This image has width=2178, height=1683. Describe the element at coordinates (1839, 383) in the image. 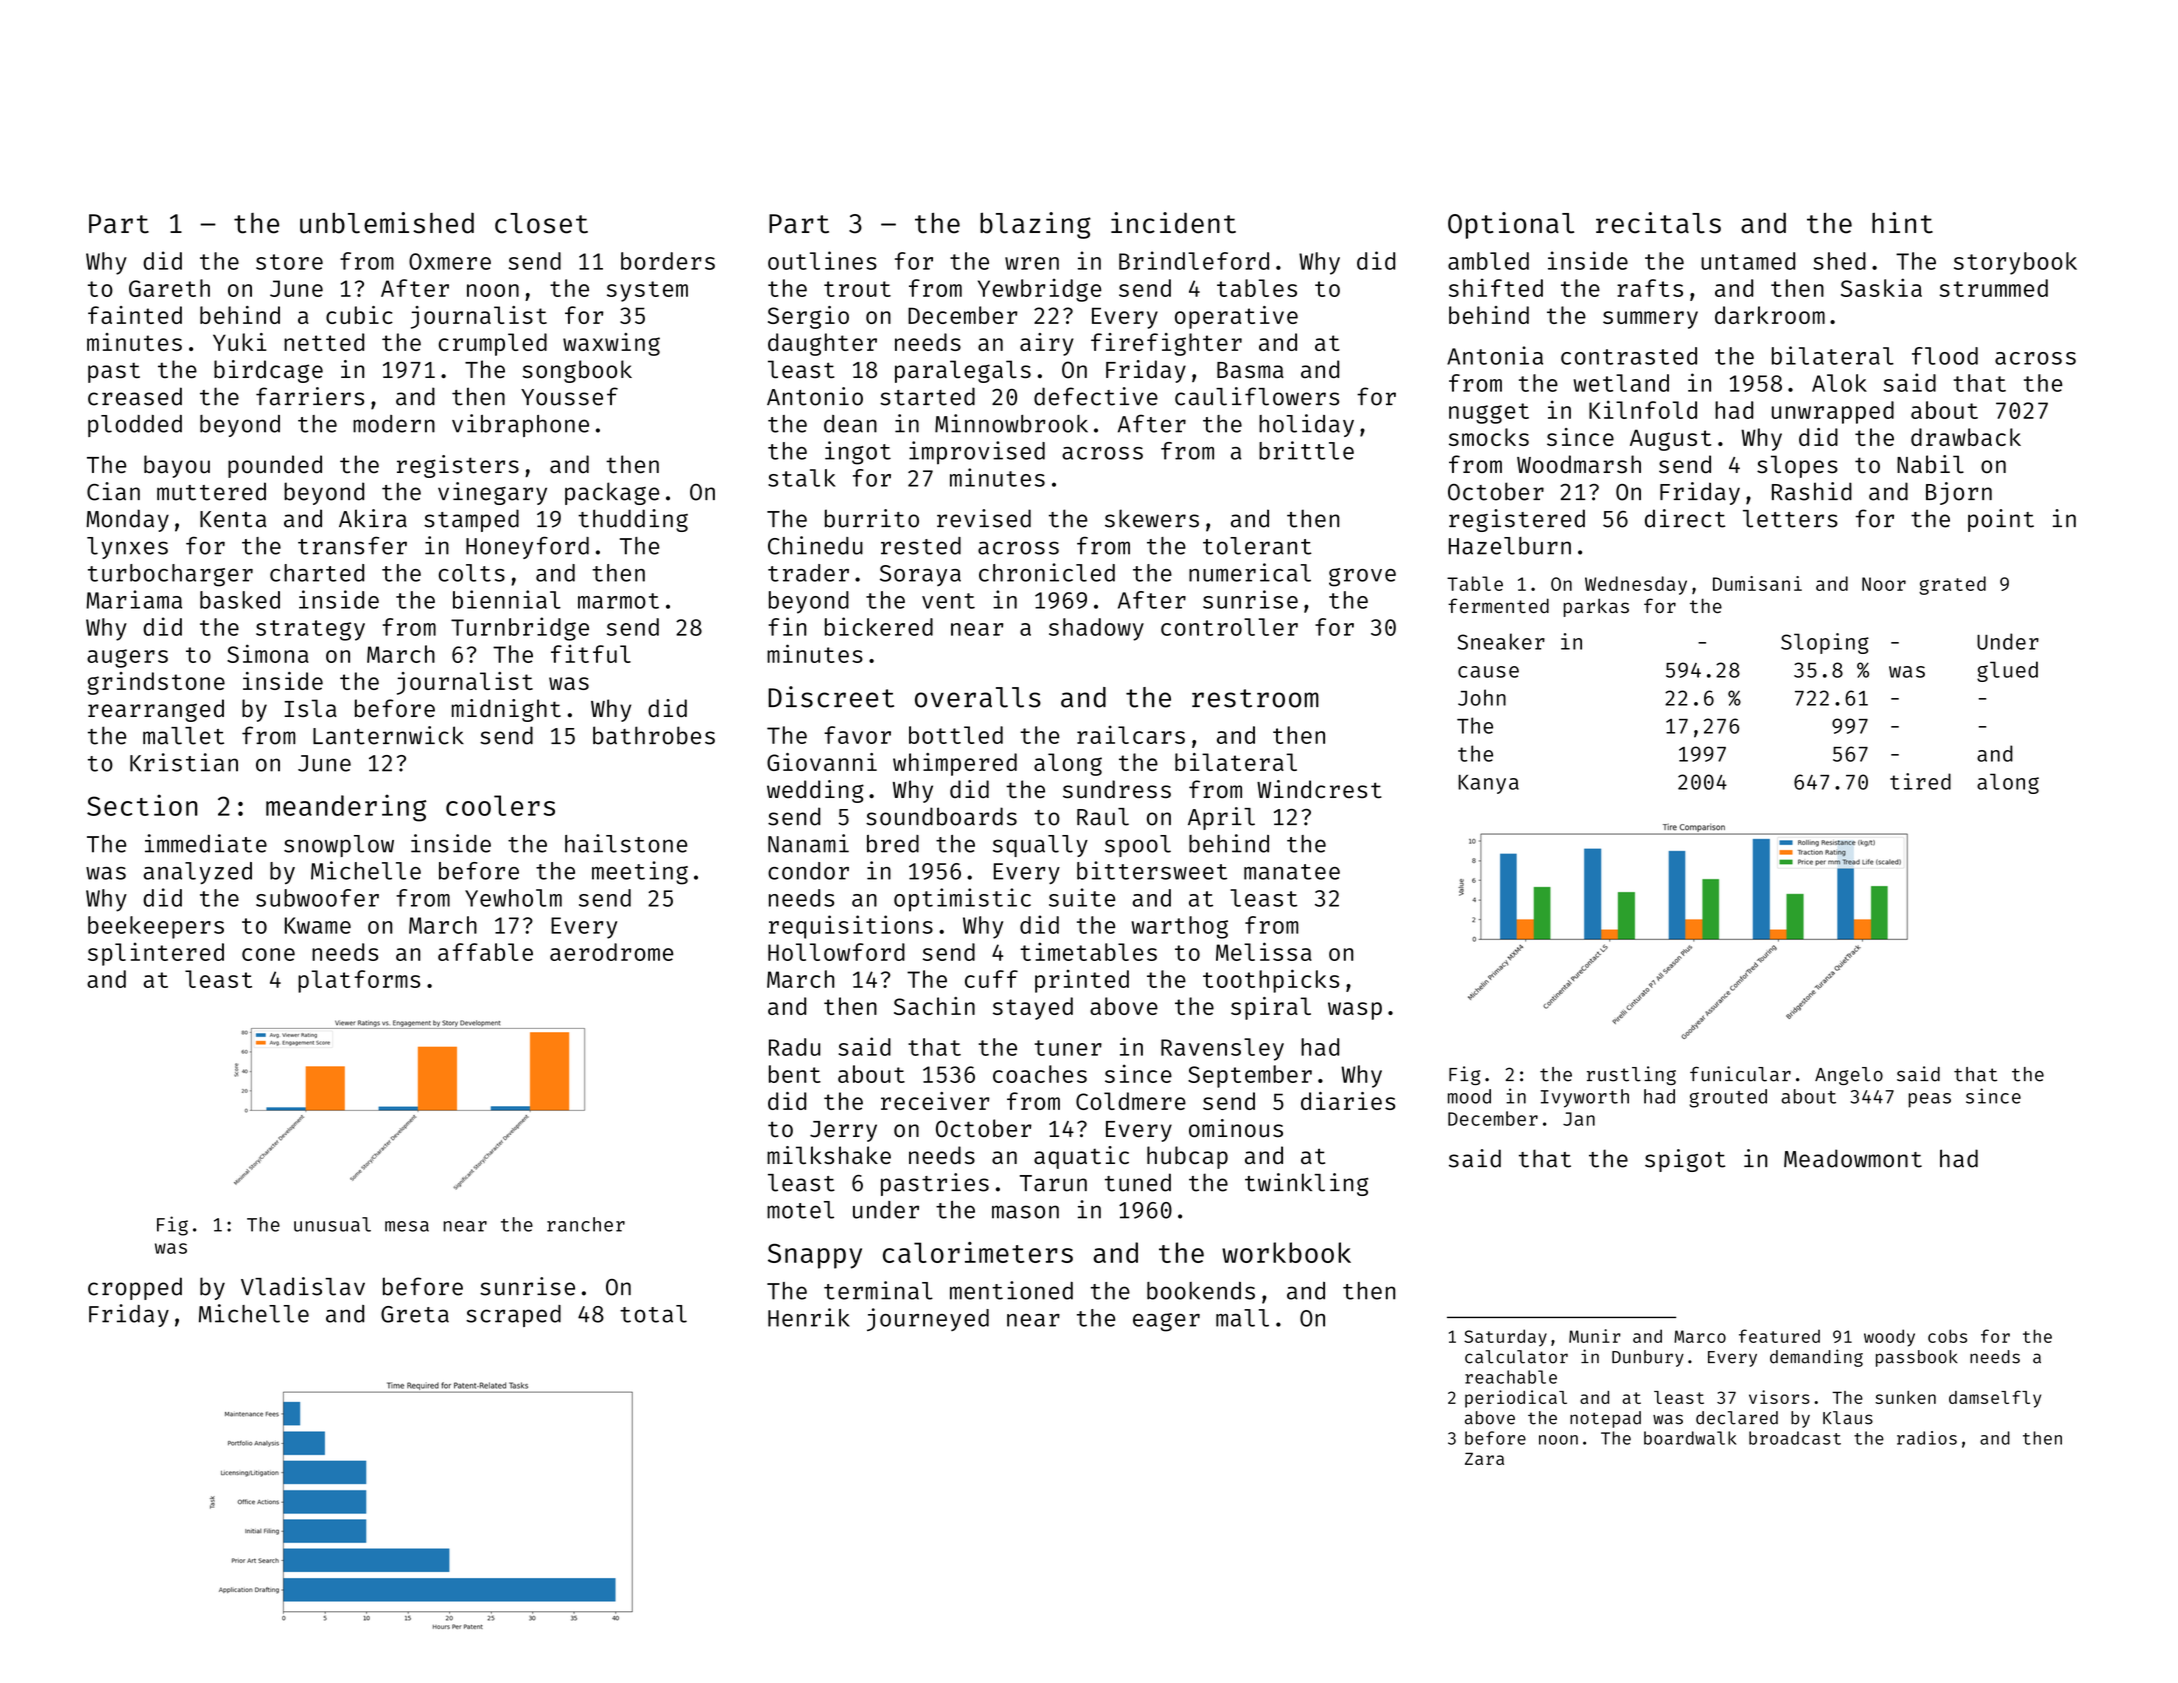

I see `Alok` at that location.
